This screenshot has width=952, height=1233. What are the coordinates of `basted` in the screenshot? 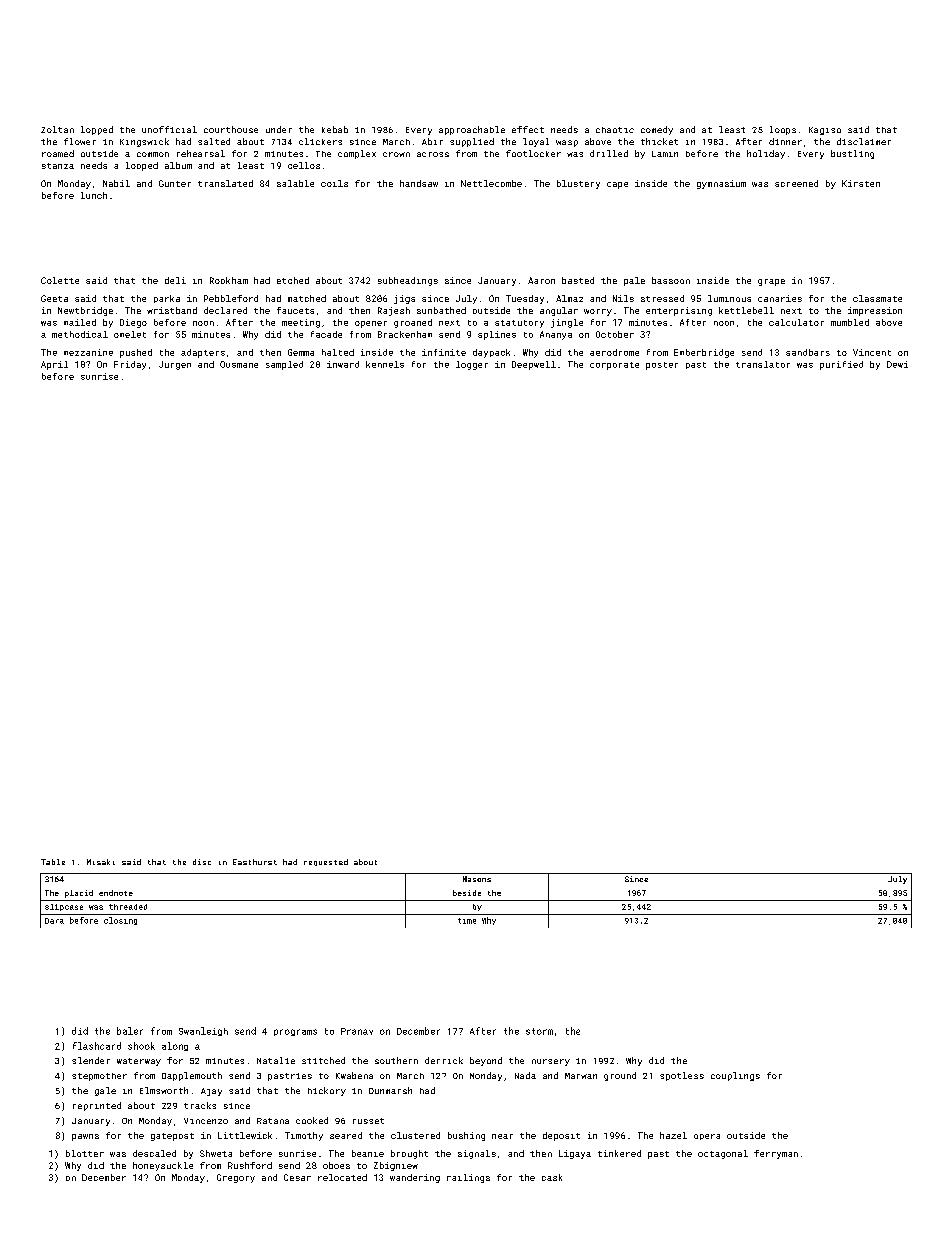 It's located at (578, 280).
